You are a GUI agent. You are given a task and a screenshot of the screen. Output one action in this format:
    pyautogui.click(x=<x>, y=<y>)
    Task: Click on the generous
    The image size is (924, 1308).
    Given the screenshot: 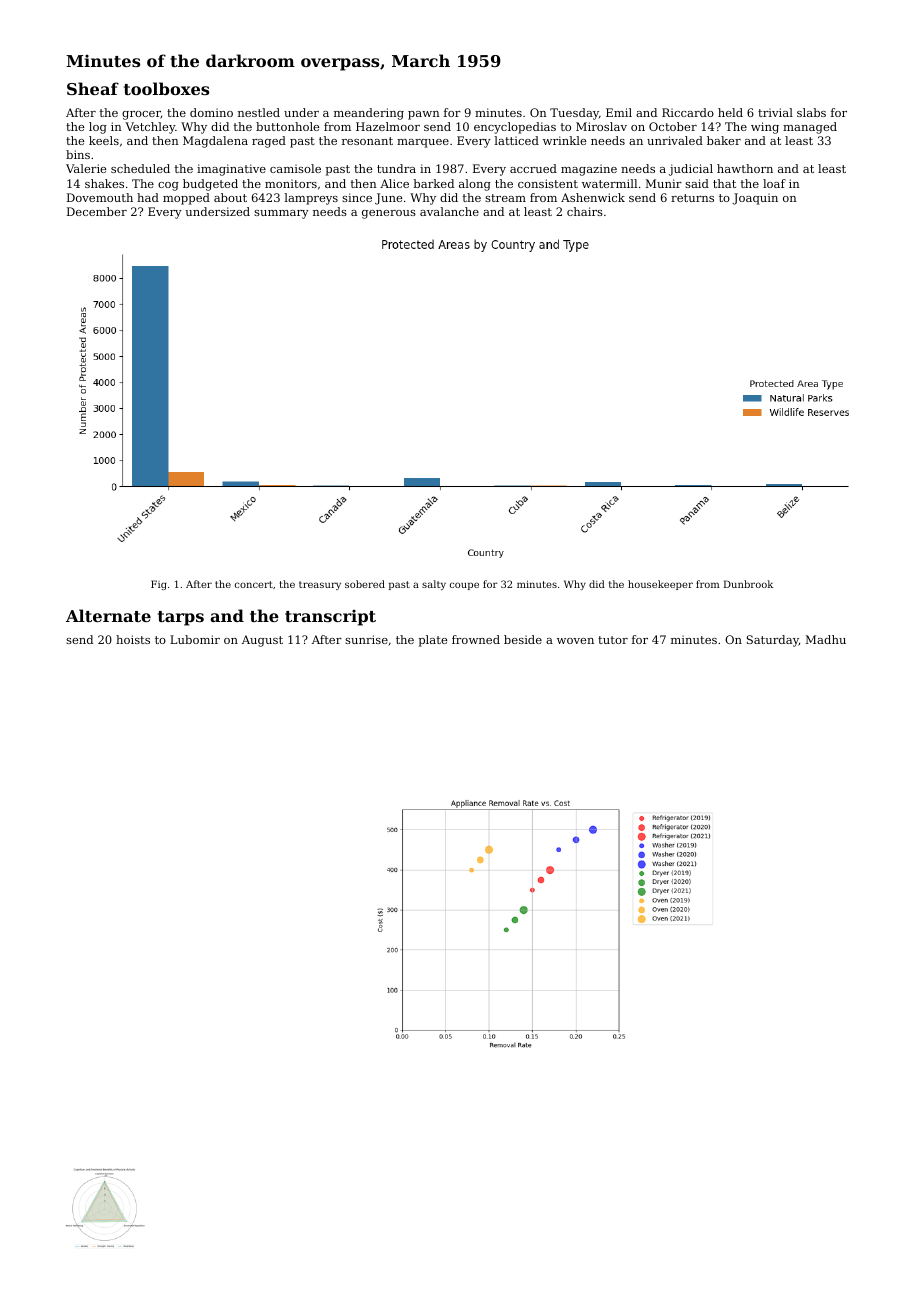 What is the action you would take?
    pyautogui.click(x=389, y=214)
